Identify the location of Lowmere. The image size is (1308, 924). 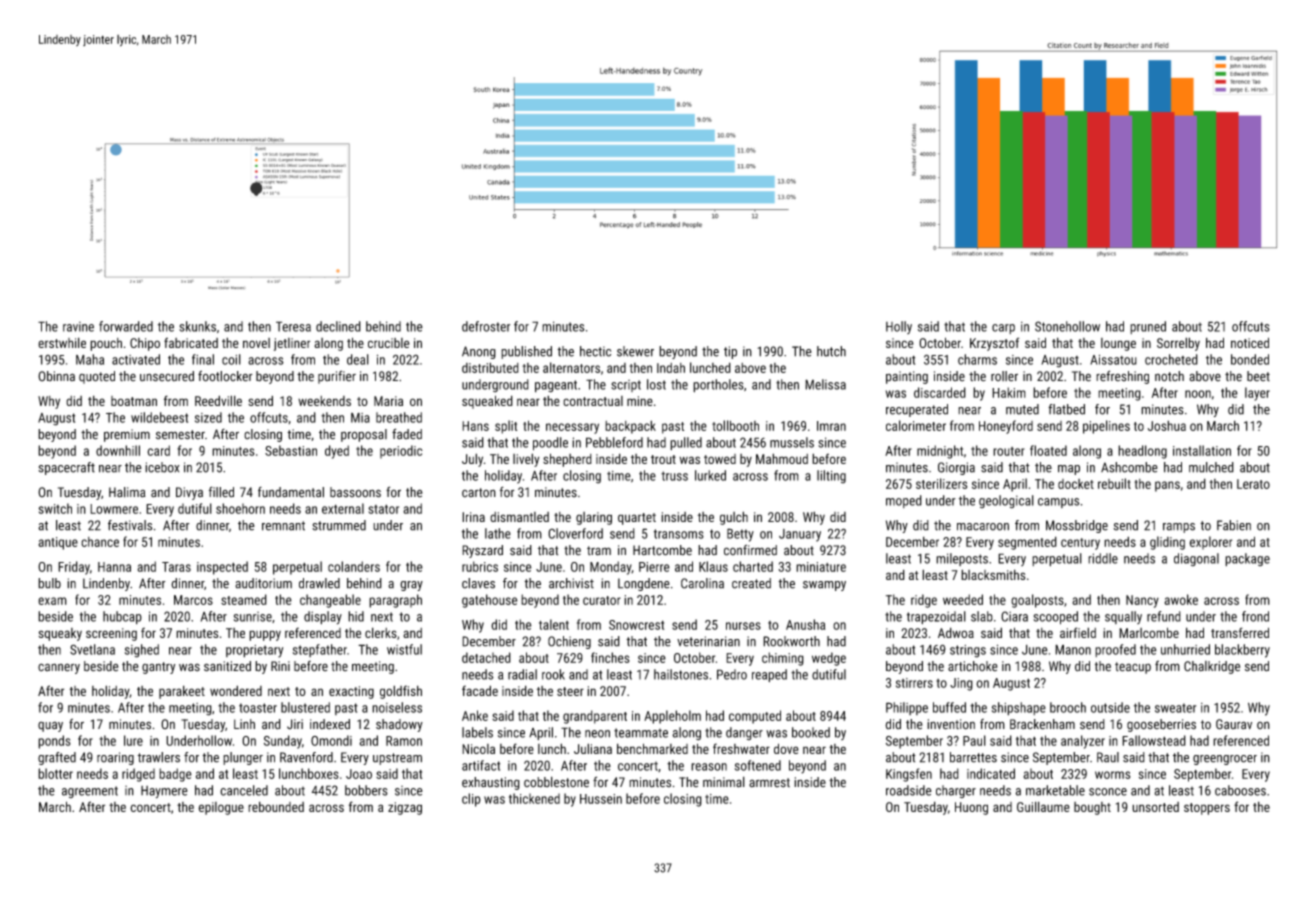
(114, 509).
